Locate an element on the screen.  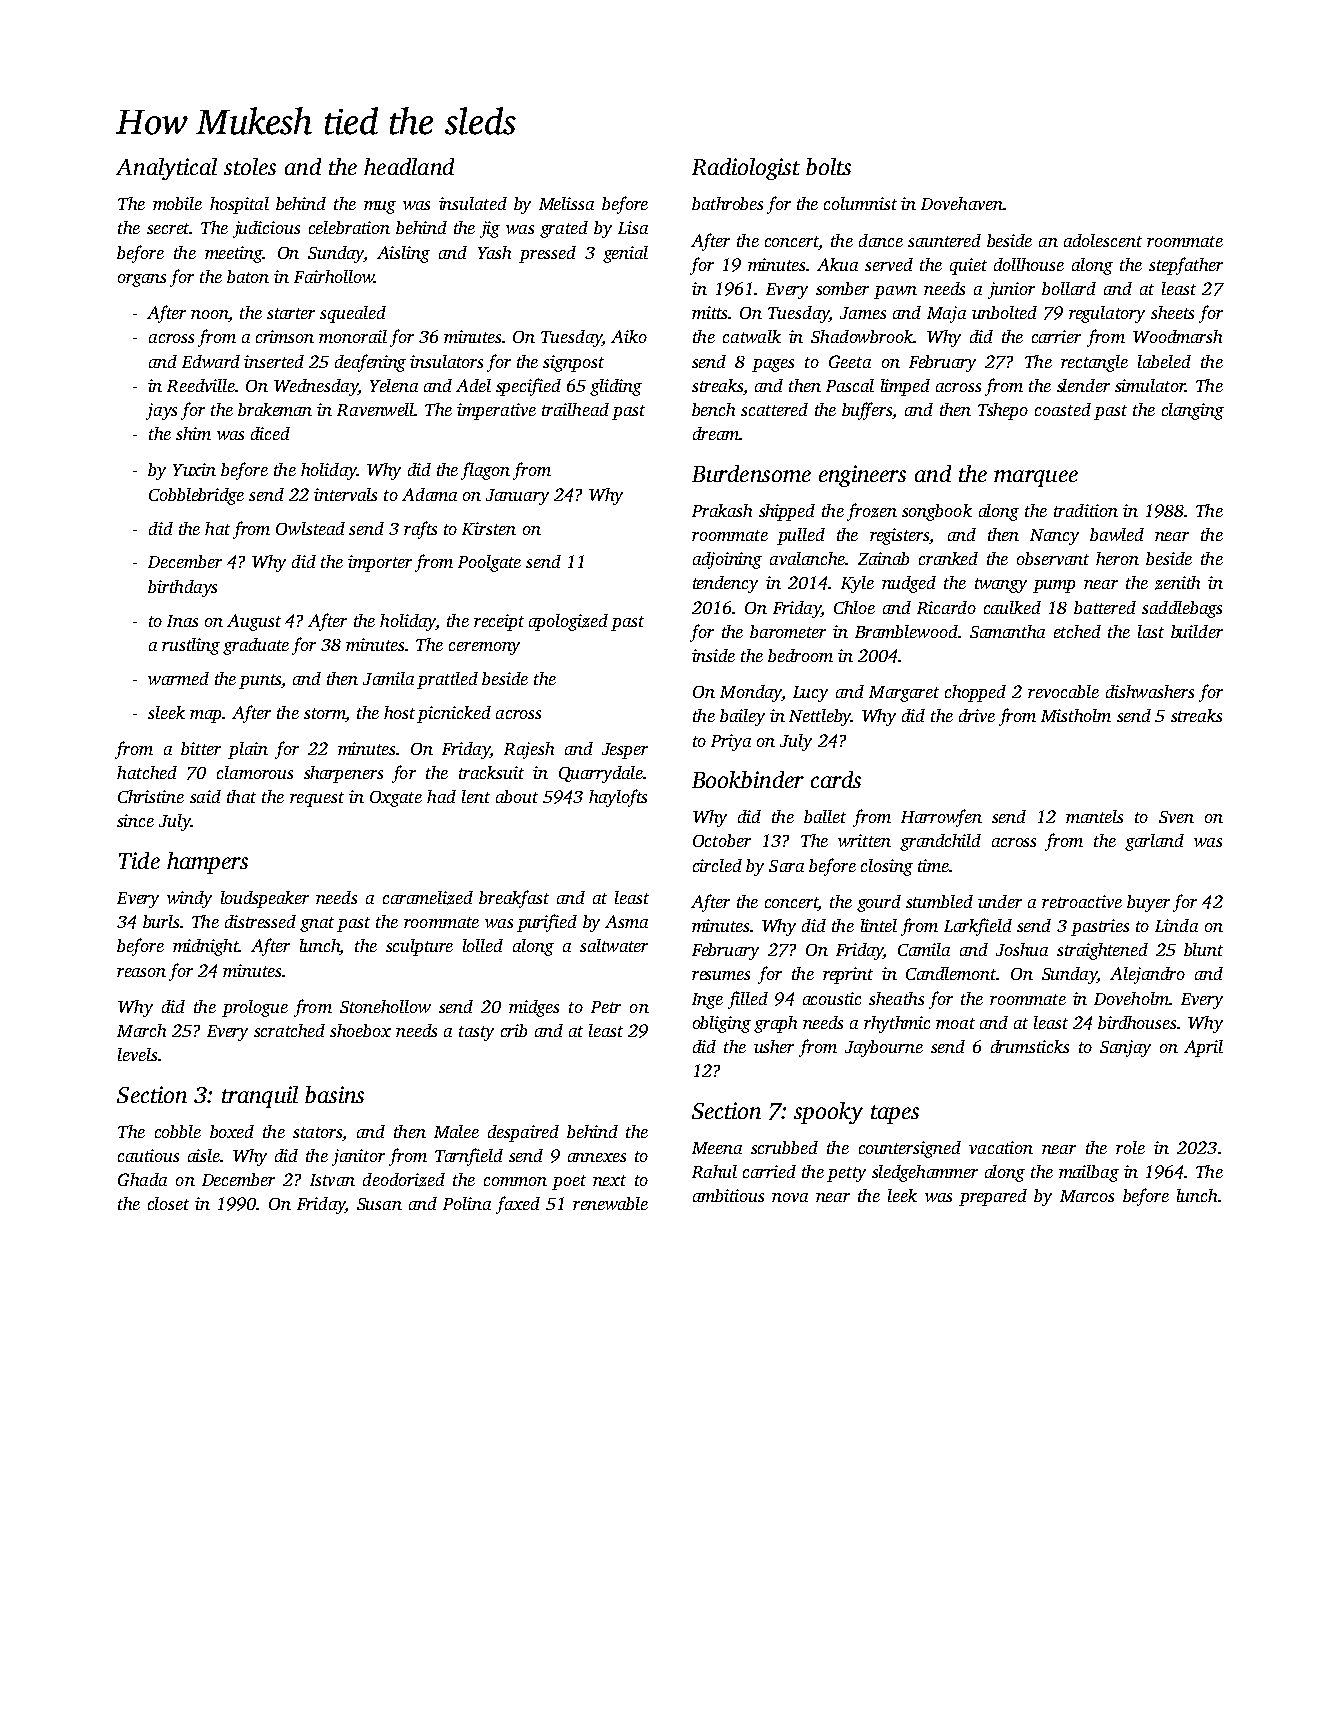
distressed is located at coordinates (260, 921).
